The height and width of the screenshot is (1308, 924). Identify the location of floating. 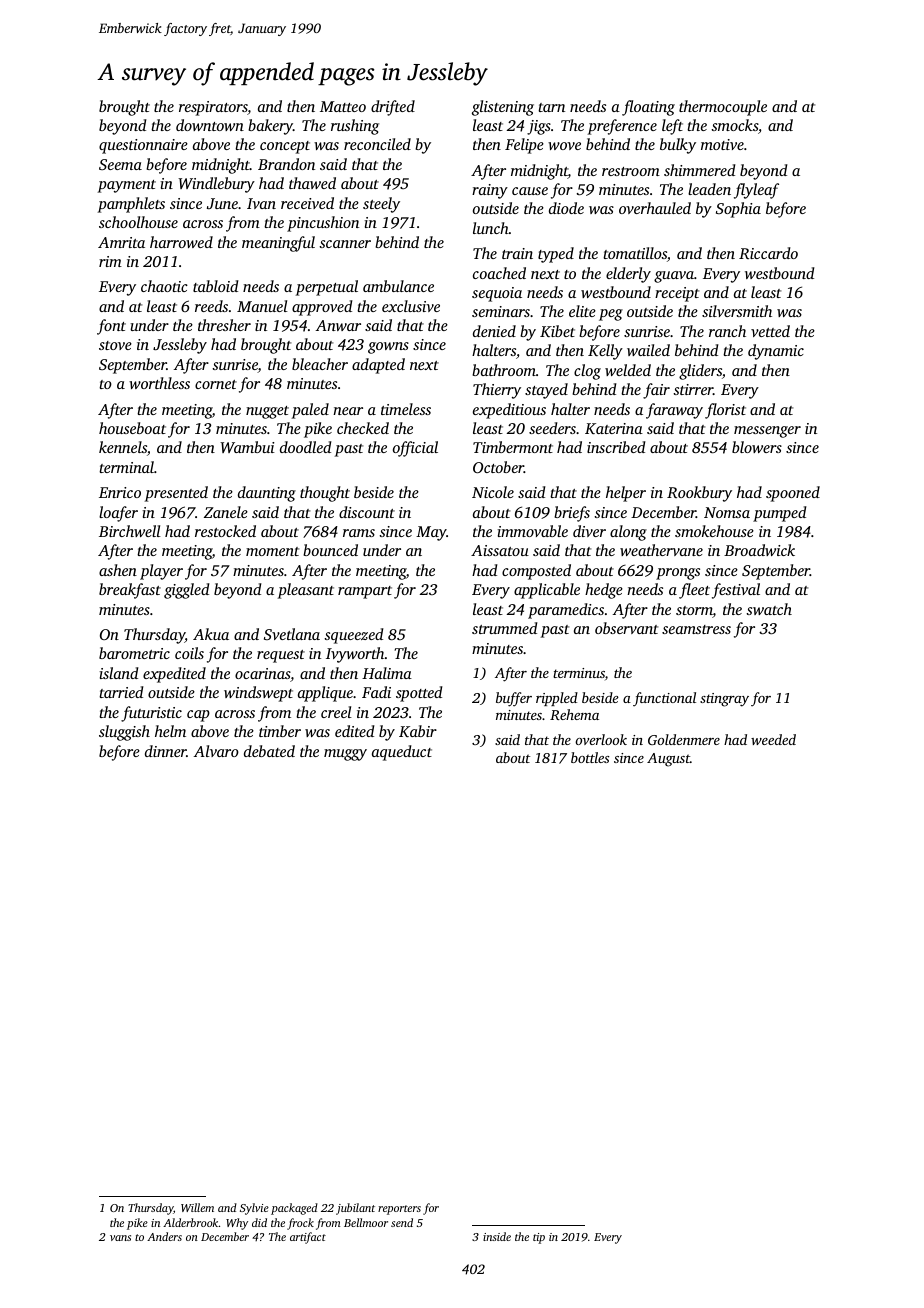
(648, 108).
